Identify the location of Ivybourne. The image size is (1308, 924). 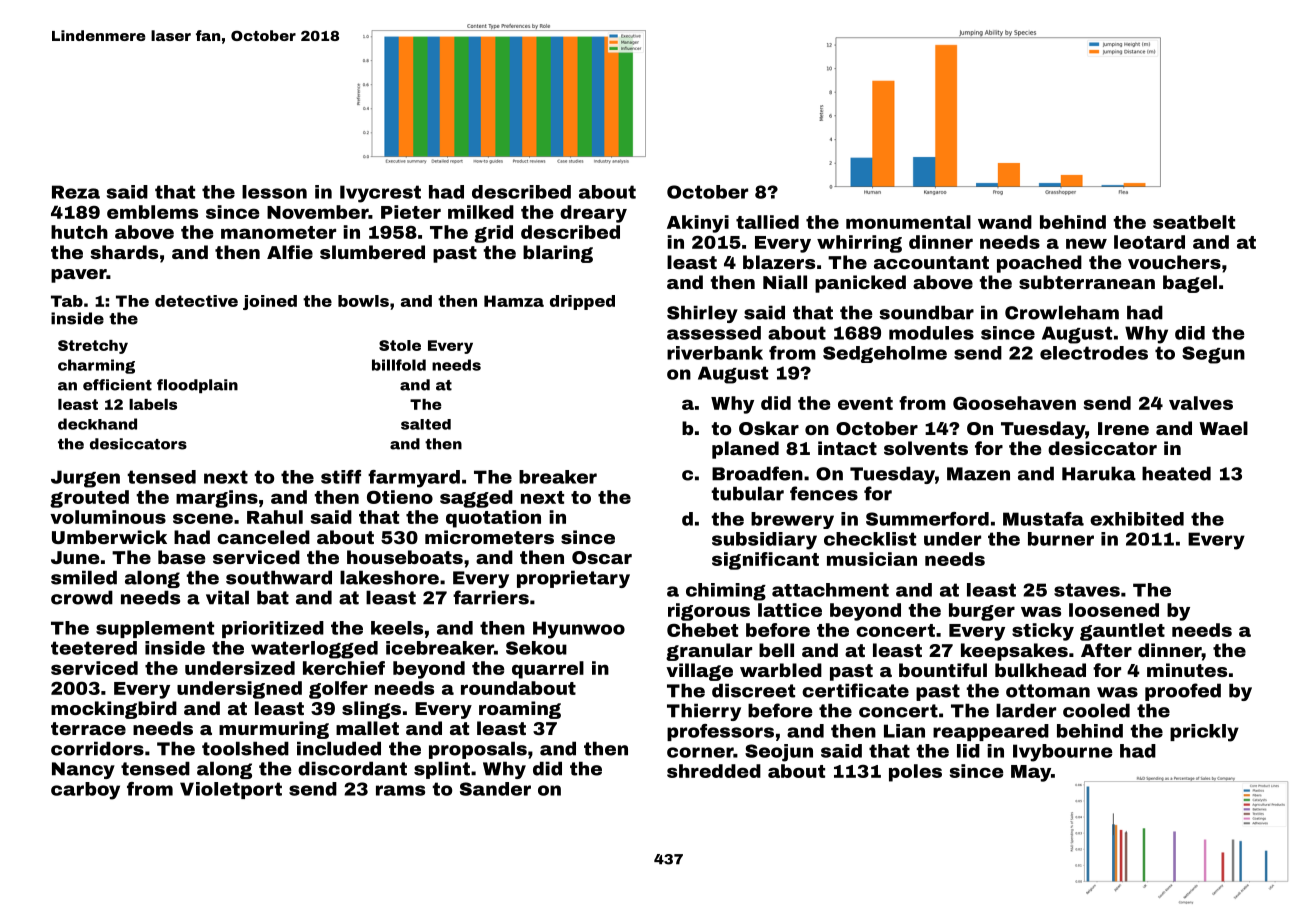
(1063, 753).
